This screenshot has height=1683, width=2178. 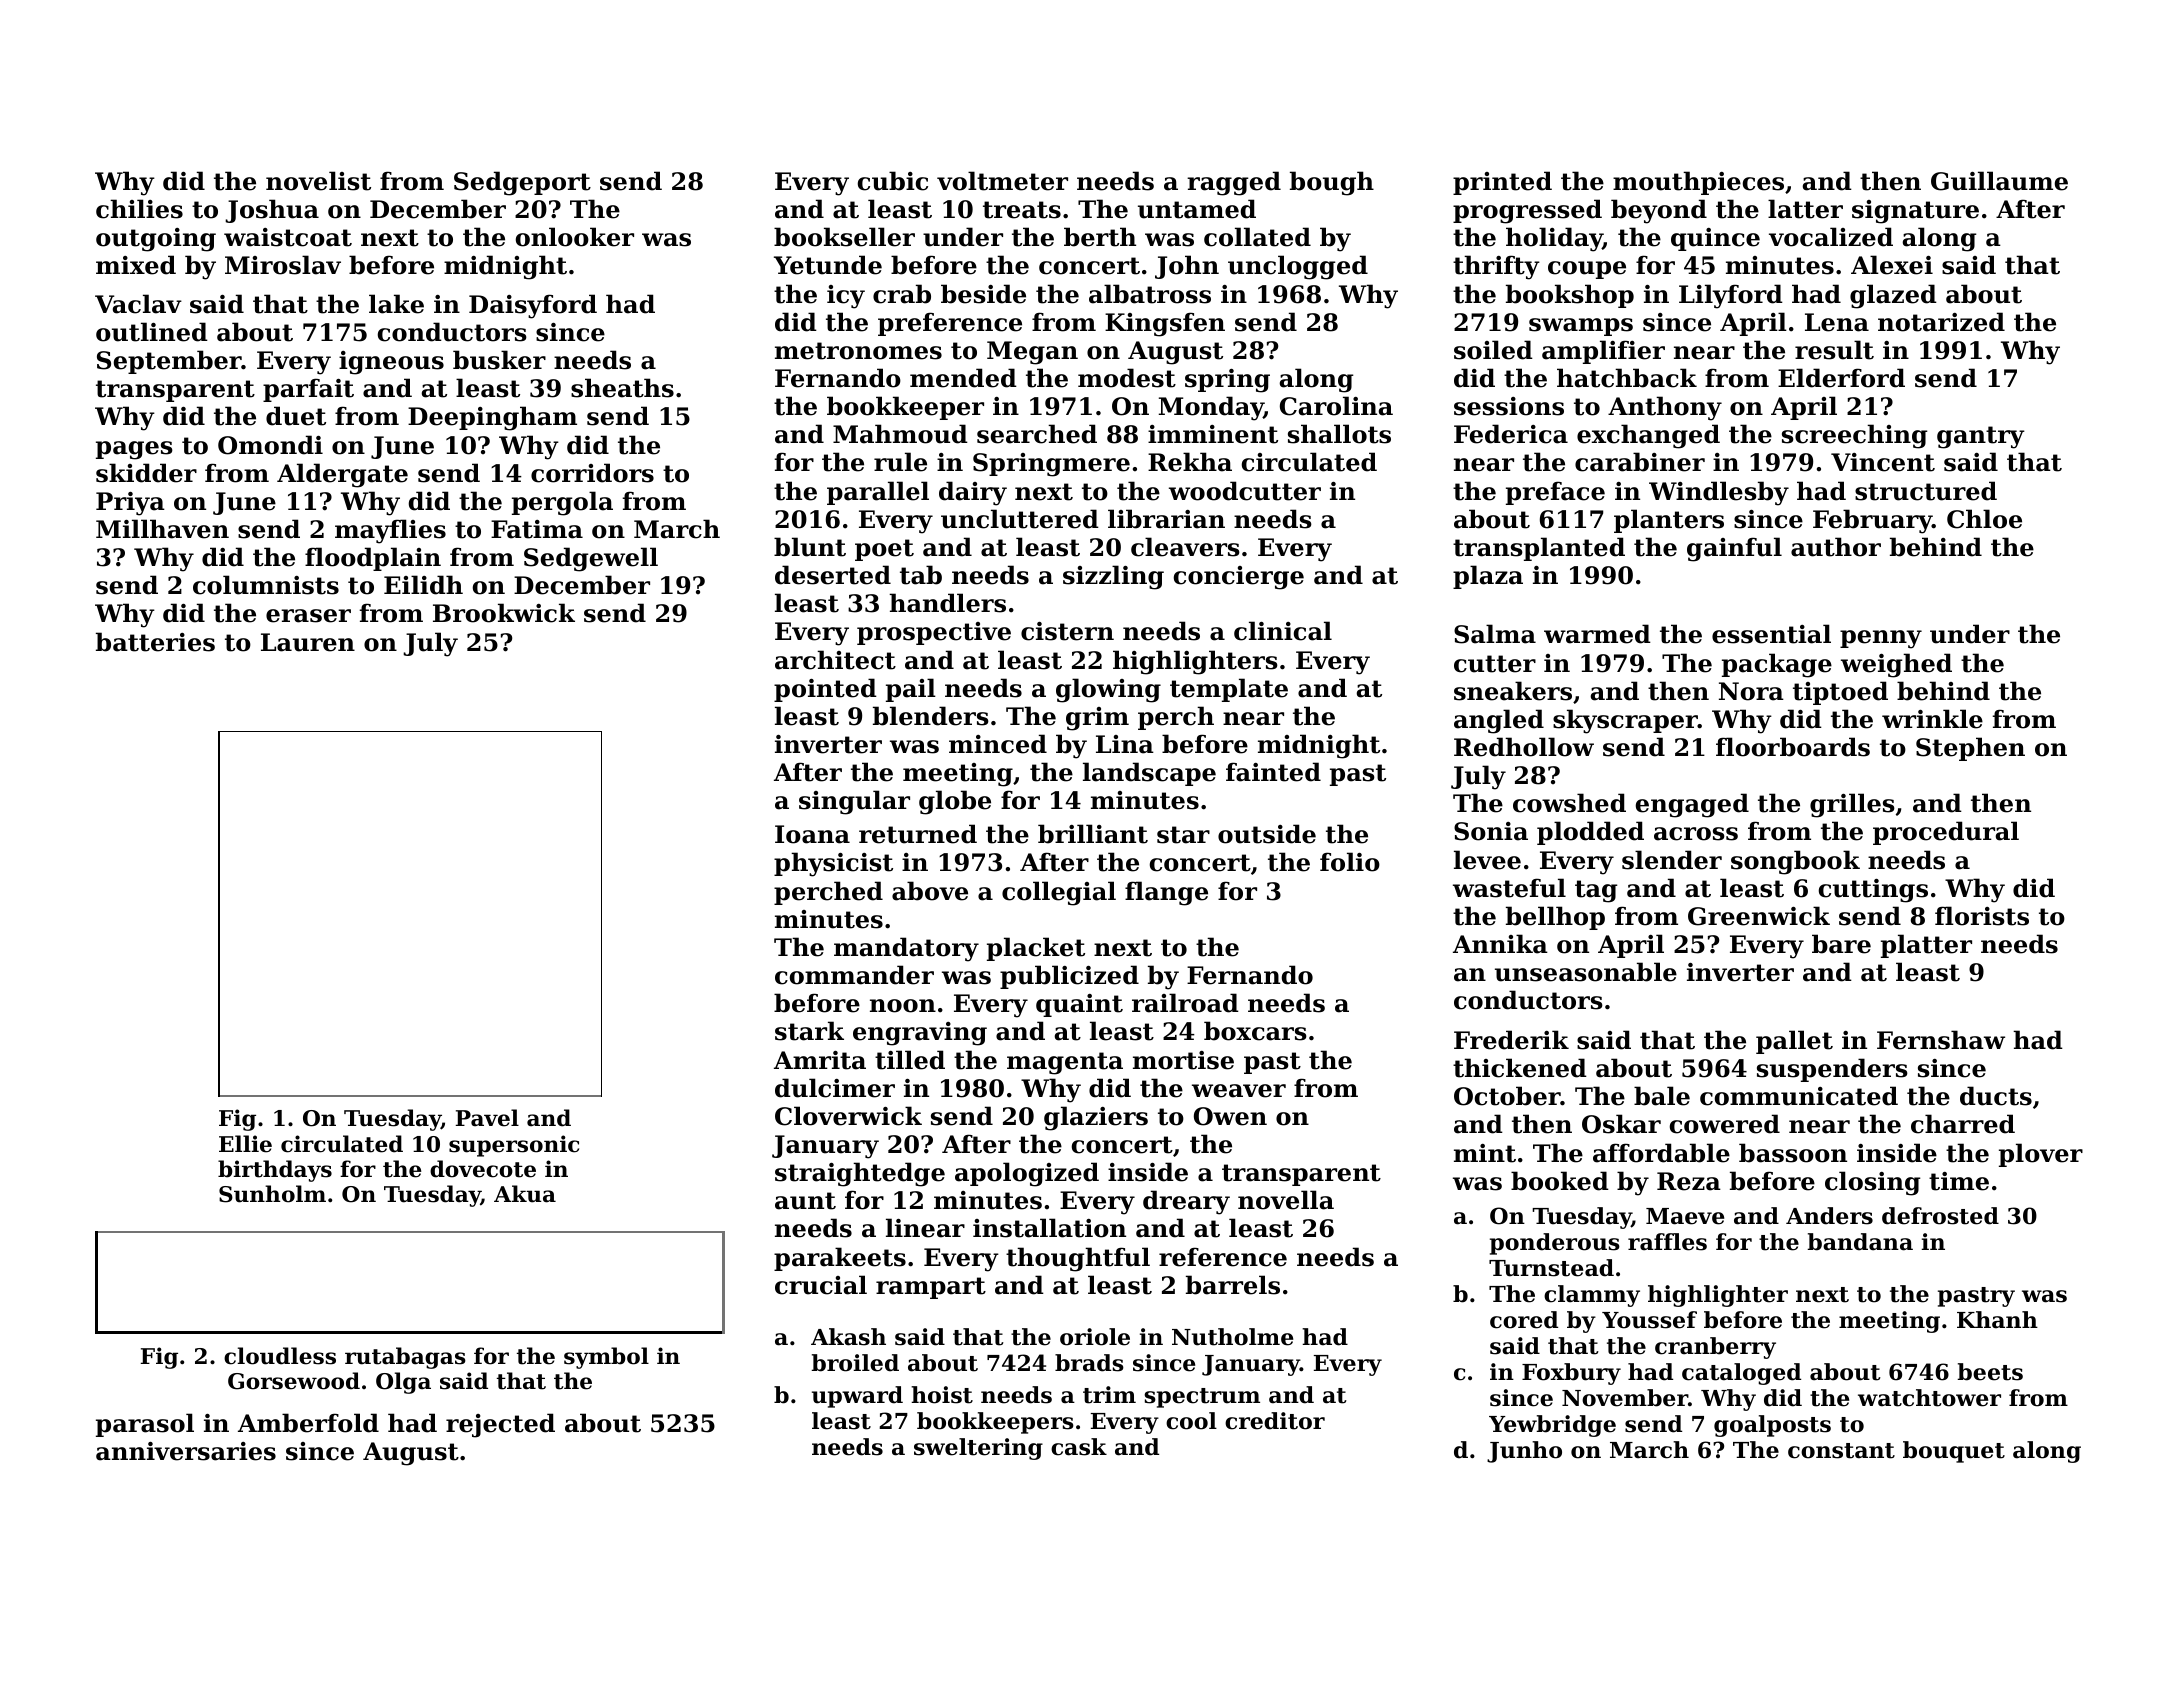 I want to click on collated, so click(x=1257, y=237).
